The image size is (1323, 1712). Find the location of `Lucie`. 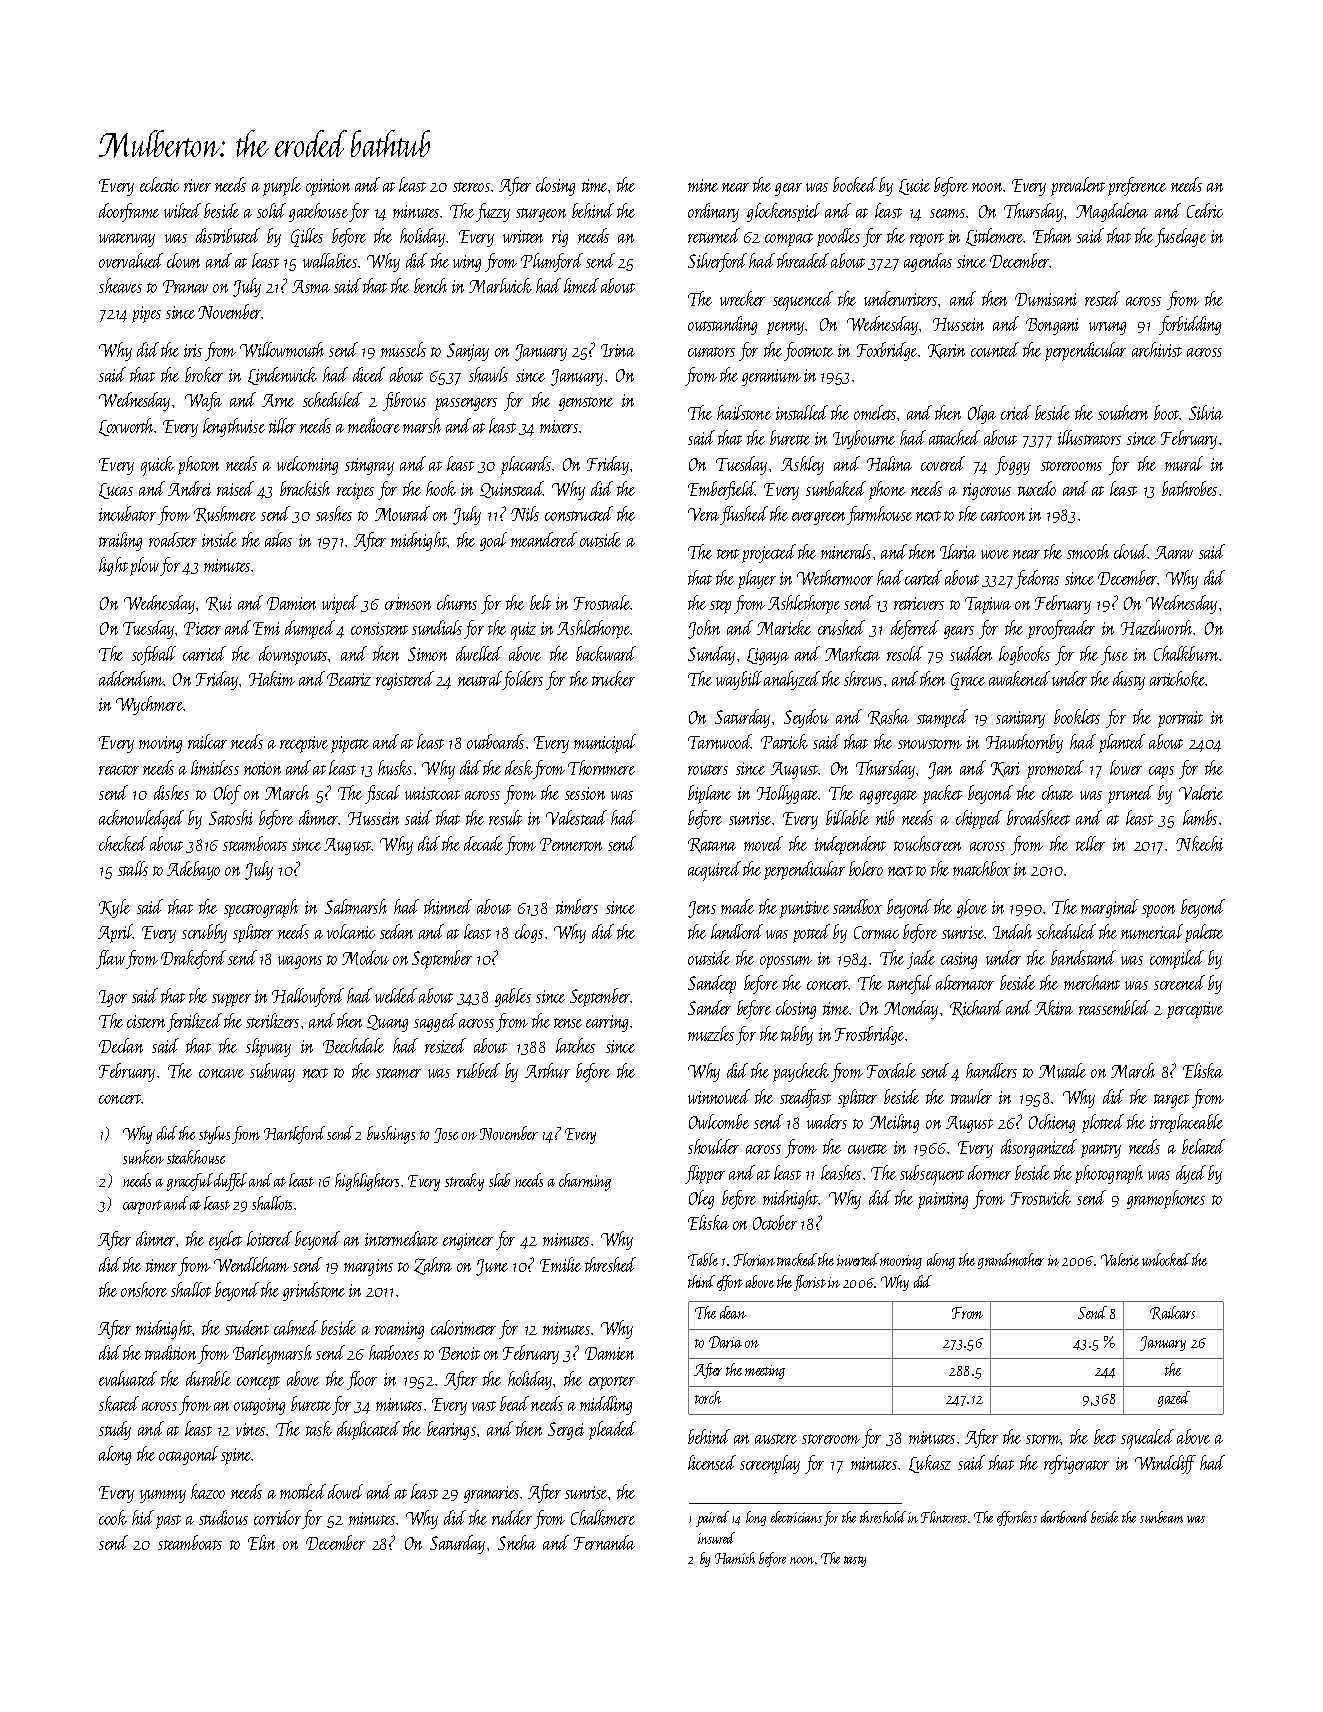

Lucie is located at coordinates (914, 187).
